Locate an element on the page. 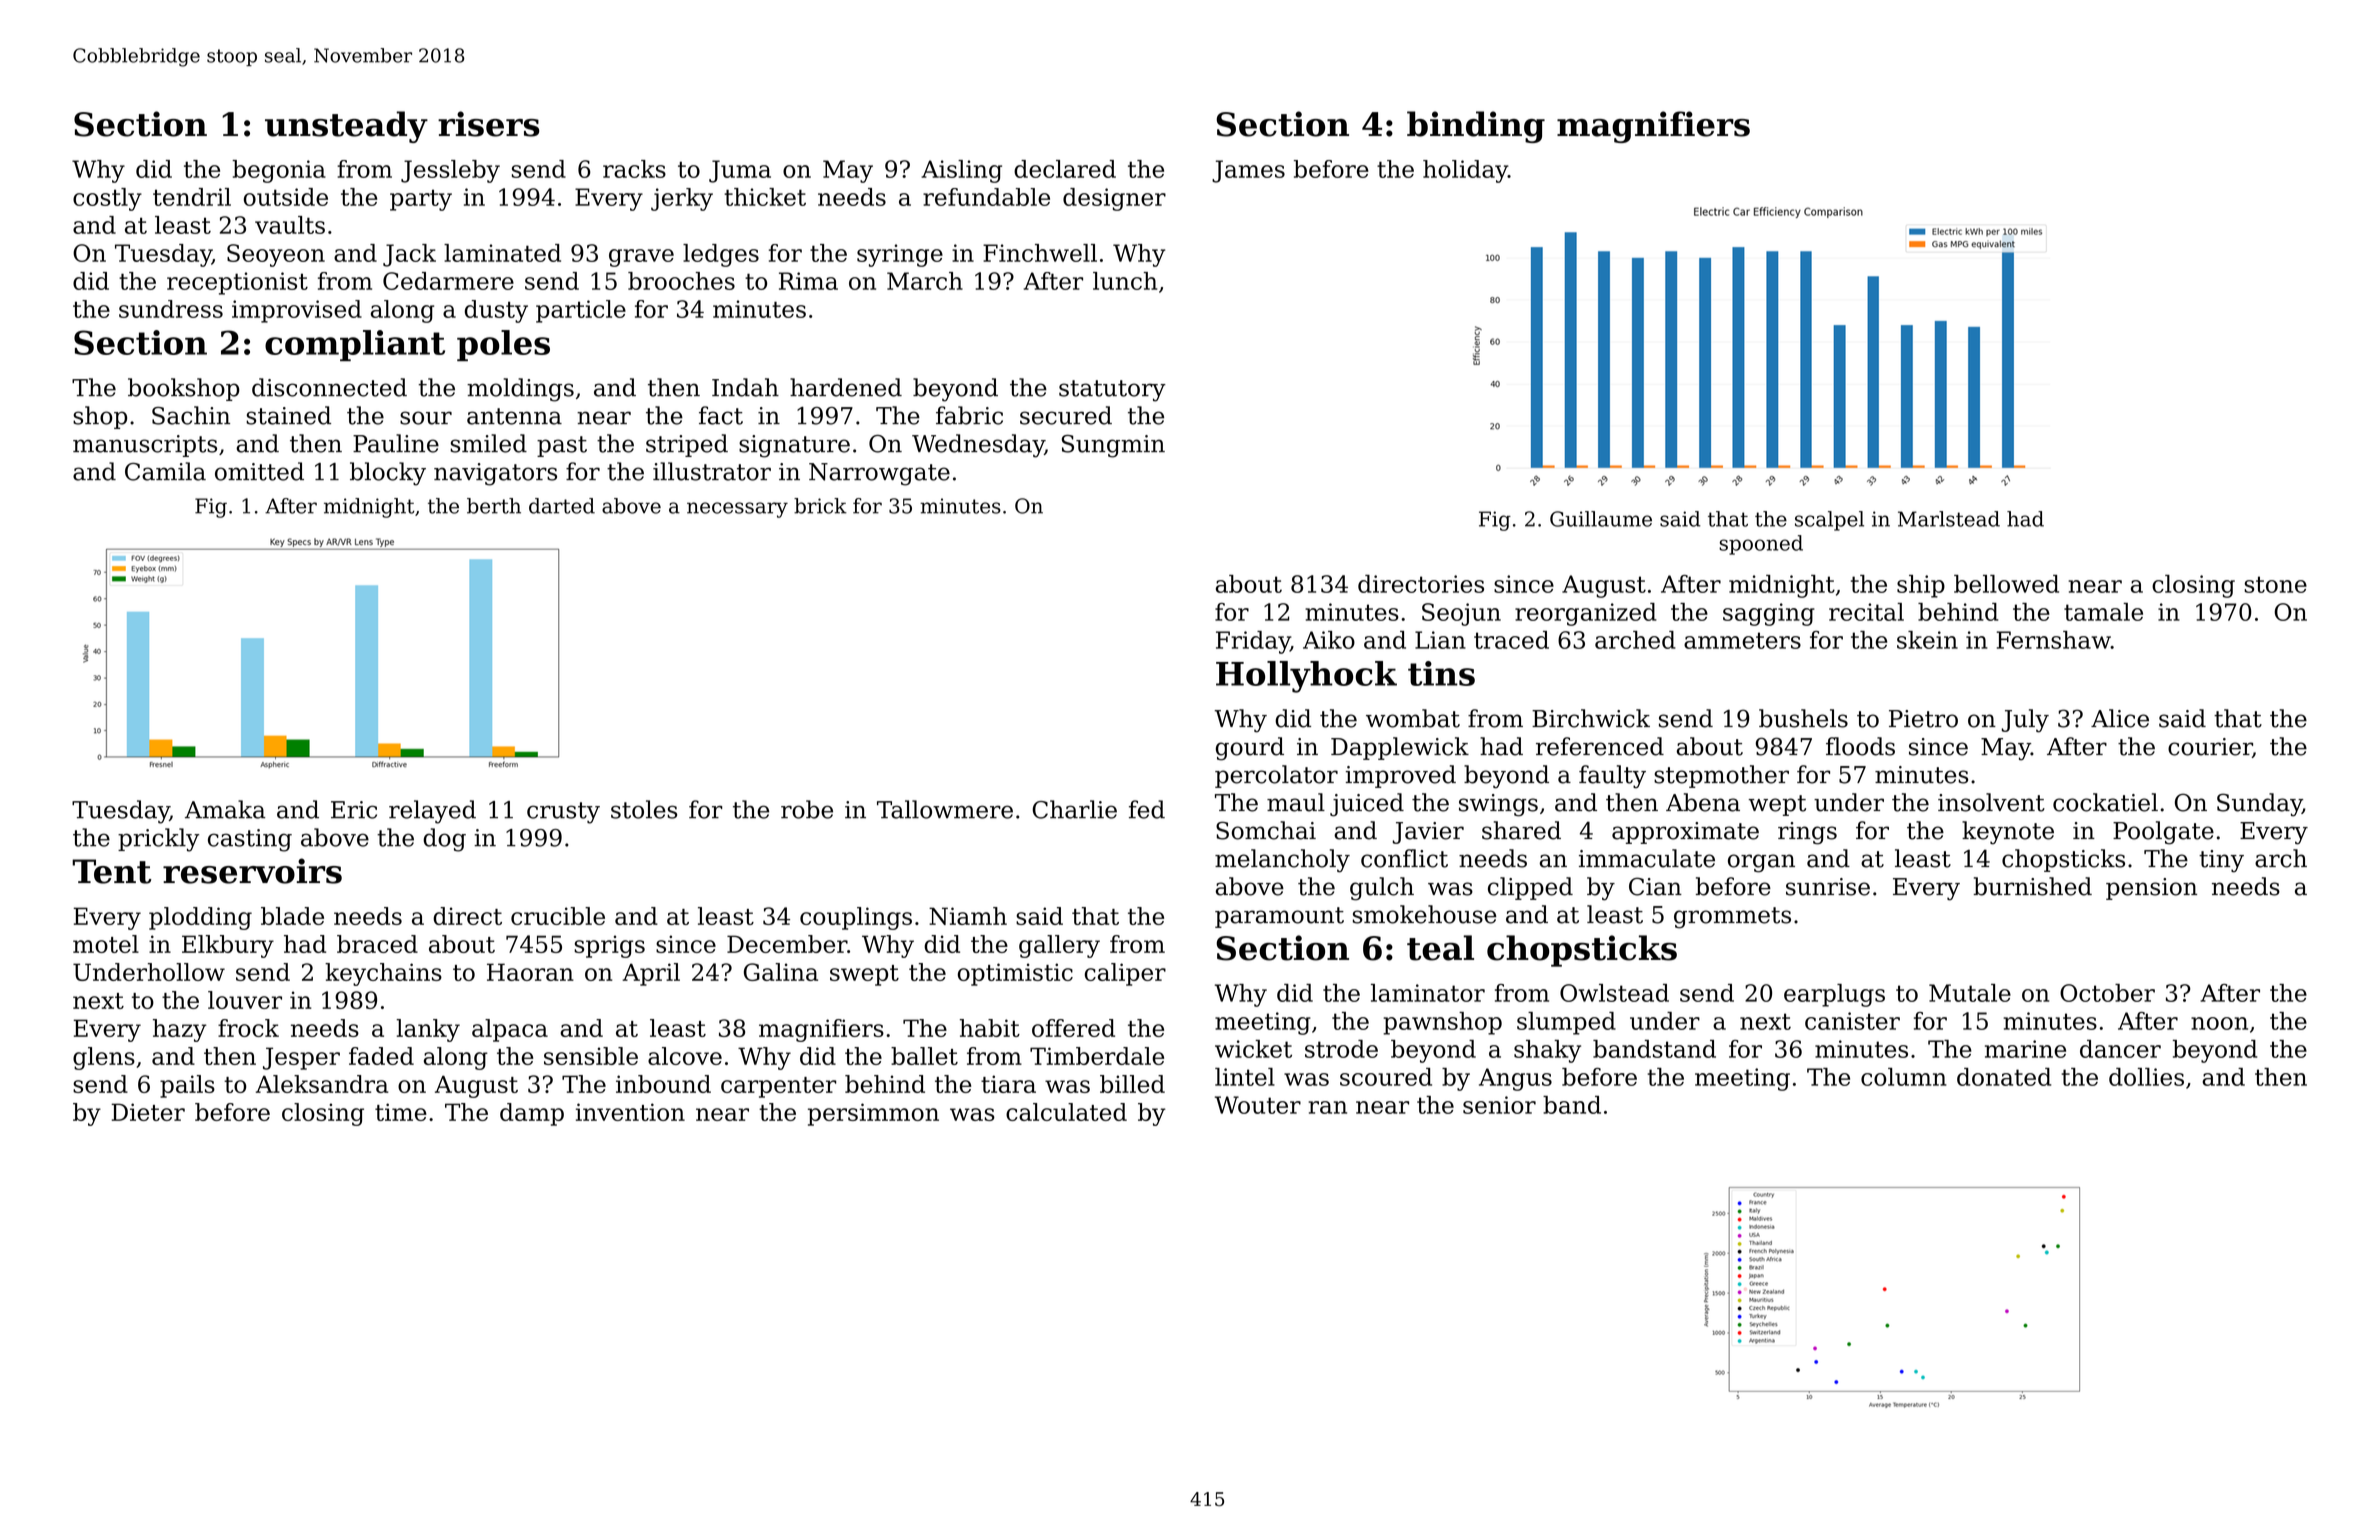 This document has height=1540, width=2380. Amaka is located at coordinates (225, 809).
